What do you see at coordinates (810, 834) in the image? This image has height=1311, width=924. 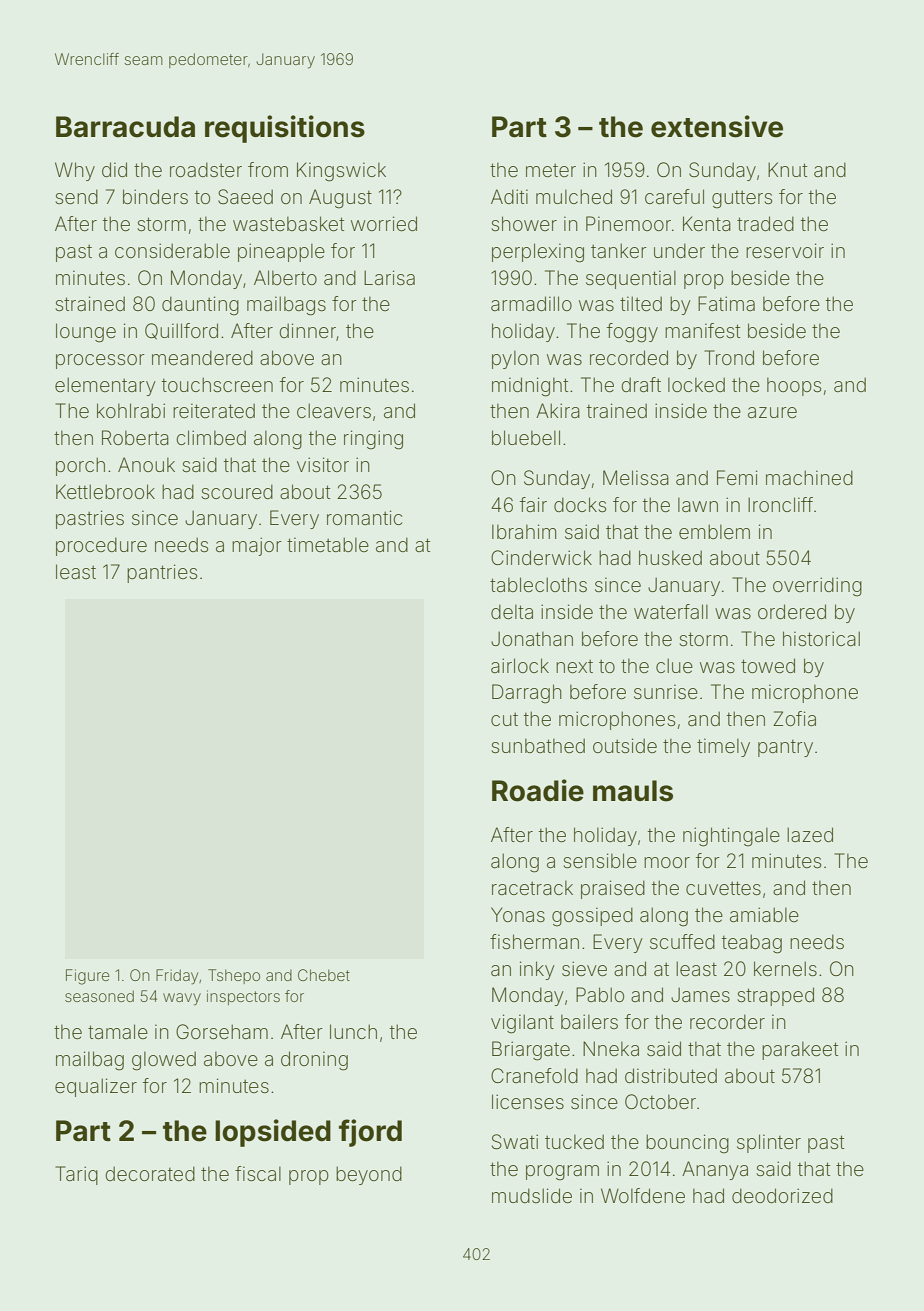 I see `lazed` at bounding box center [810, 834].
